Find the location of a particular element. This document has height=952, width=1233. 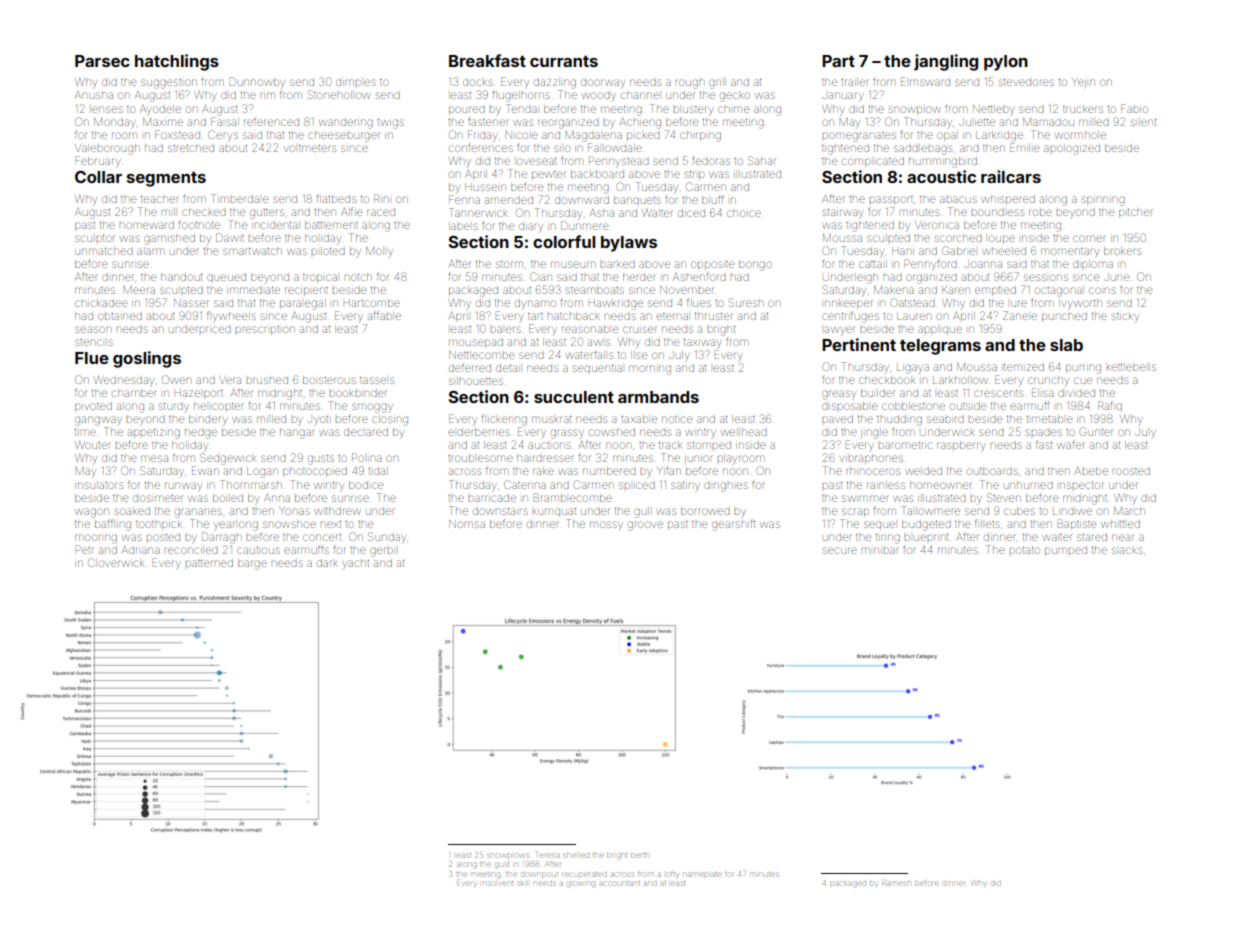

jangling is located at coordinates (946, 62).
